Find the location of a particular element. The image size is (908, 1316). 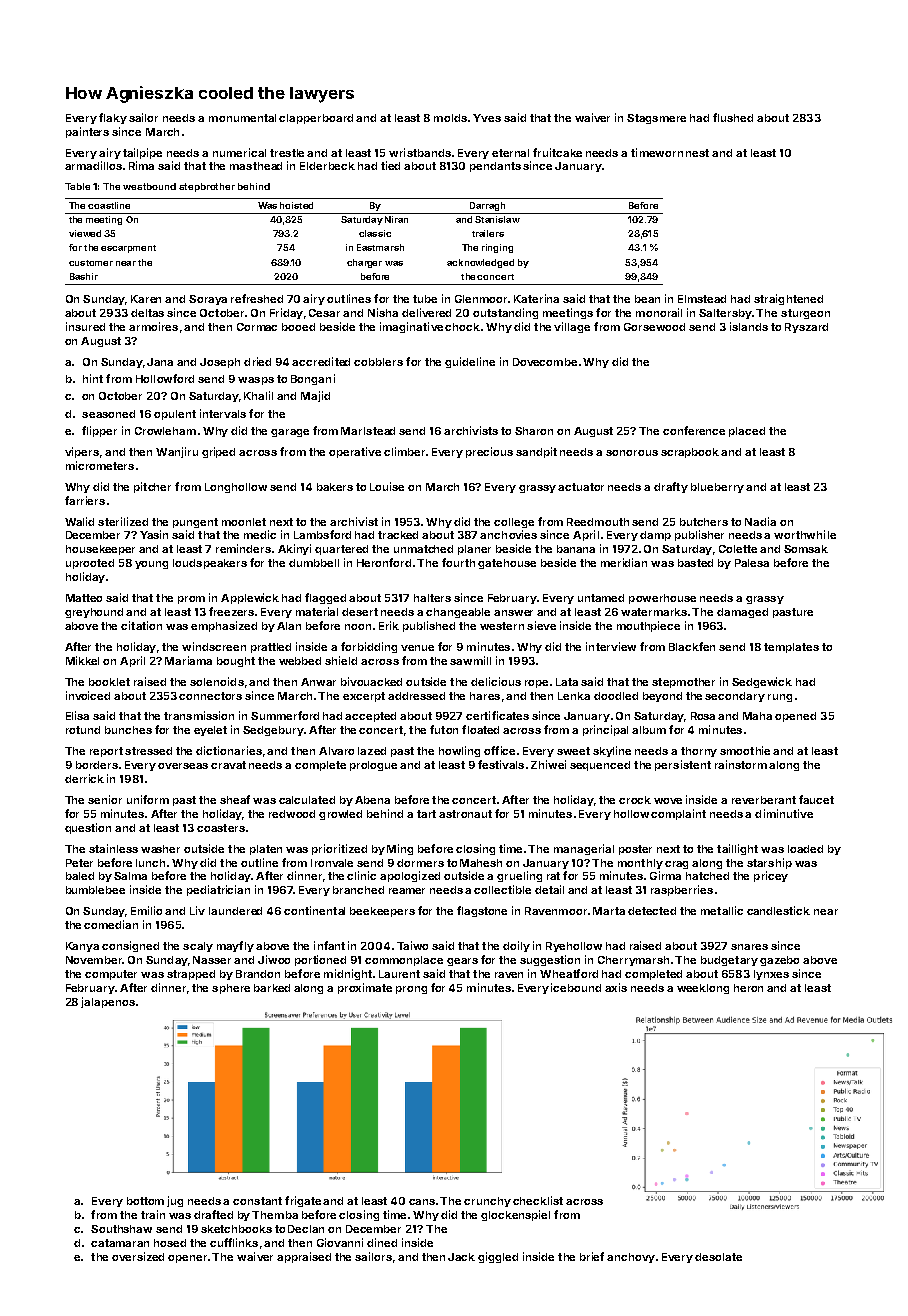

clapperboard is located at coordinates (316, 119).
